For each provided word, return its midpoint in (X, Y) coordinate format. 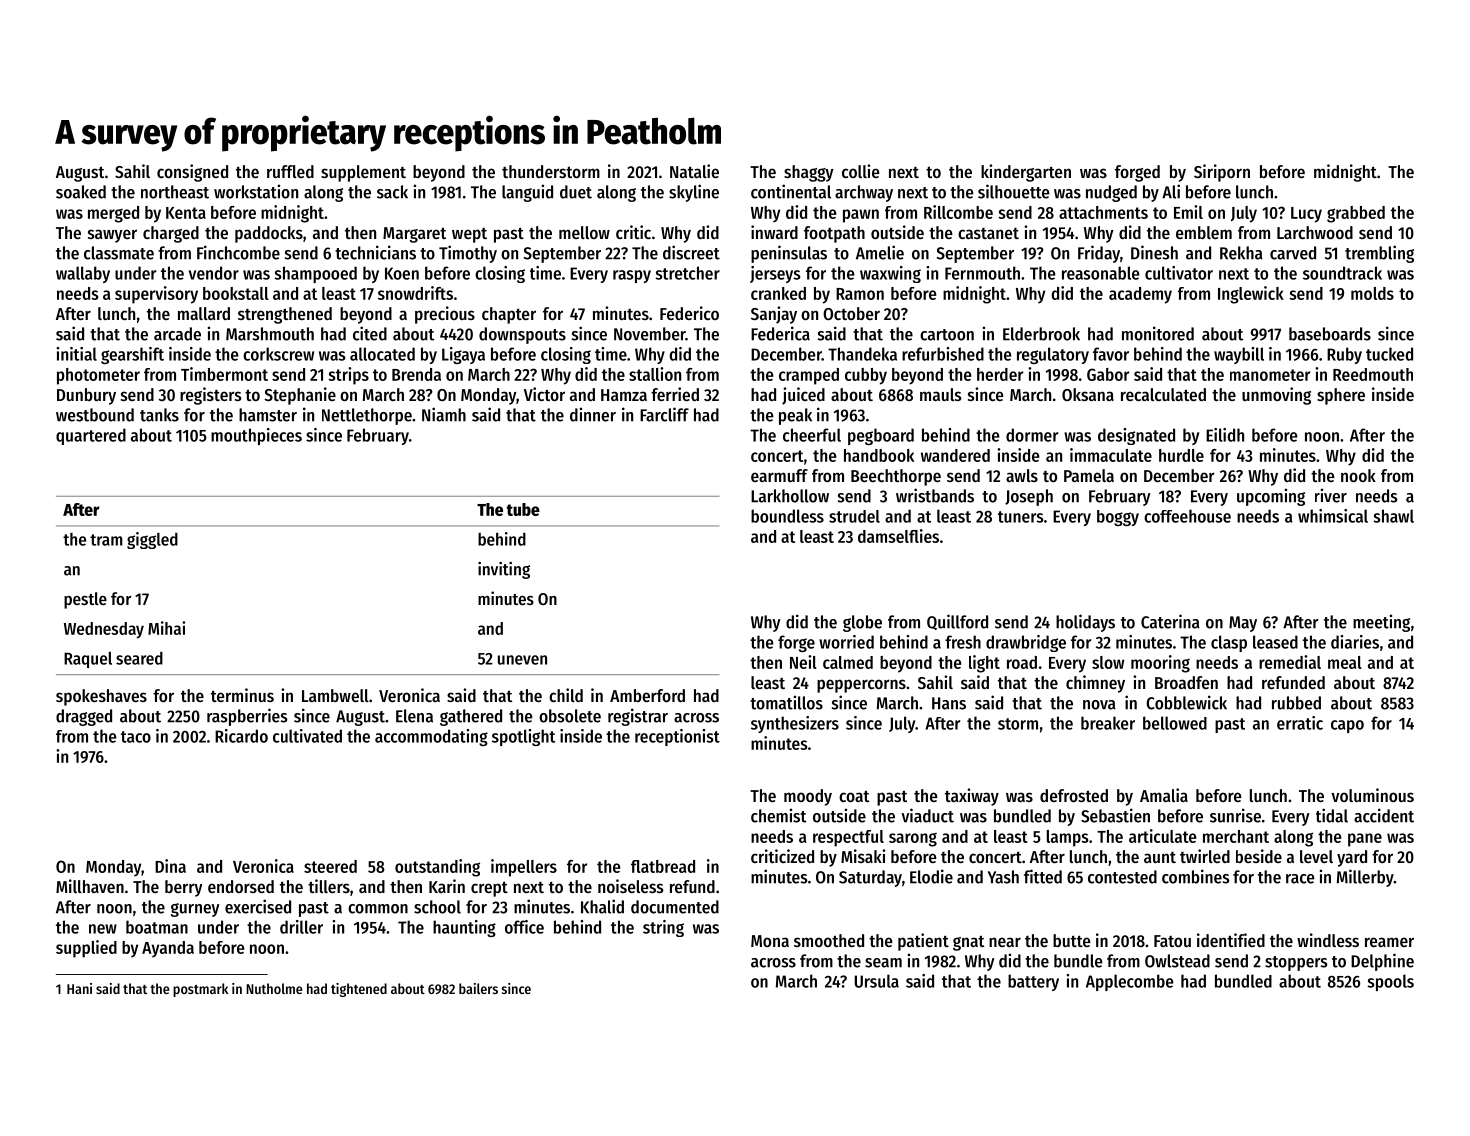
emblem (1204, 232)
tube (523, 509)
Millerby (1365, 878)
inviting (504, 570)
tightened (359, 990)
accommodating (431, 737)
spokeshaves (101, 697)
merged (113, 214)
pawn (861, 216)
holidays (1085, 623)
